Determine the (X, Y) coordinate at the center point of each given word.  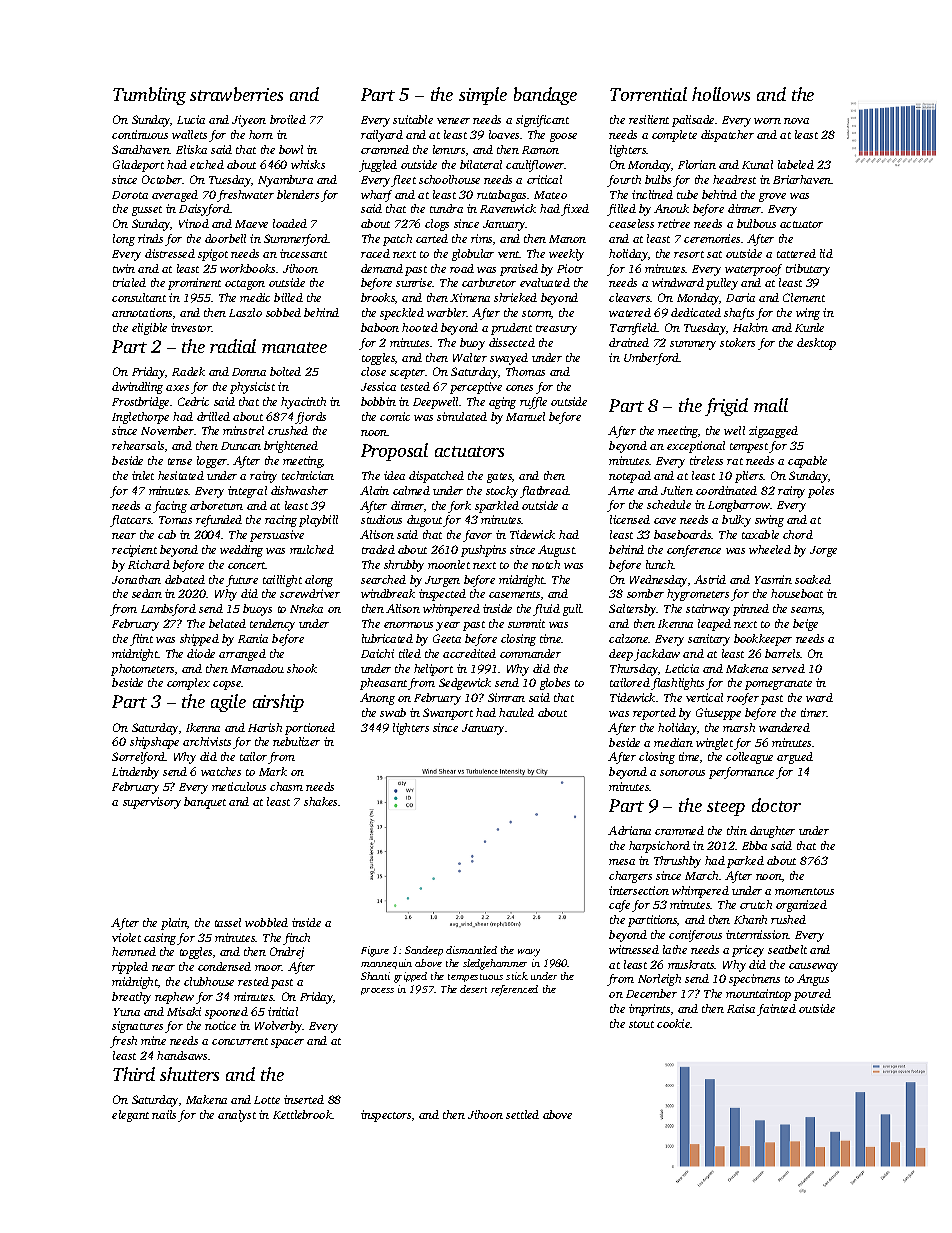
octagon (245, 285)
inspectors (386, 1116)
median (673, 742)
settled (522, 1114)
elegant (130, 1116)
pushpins (483, 551)
